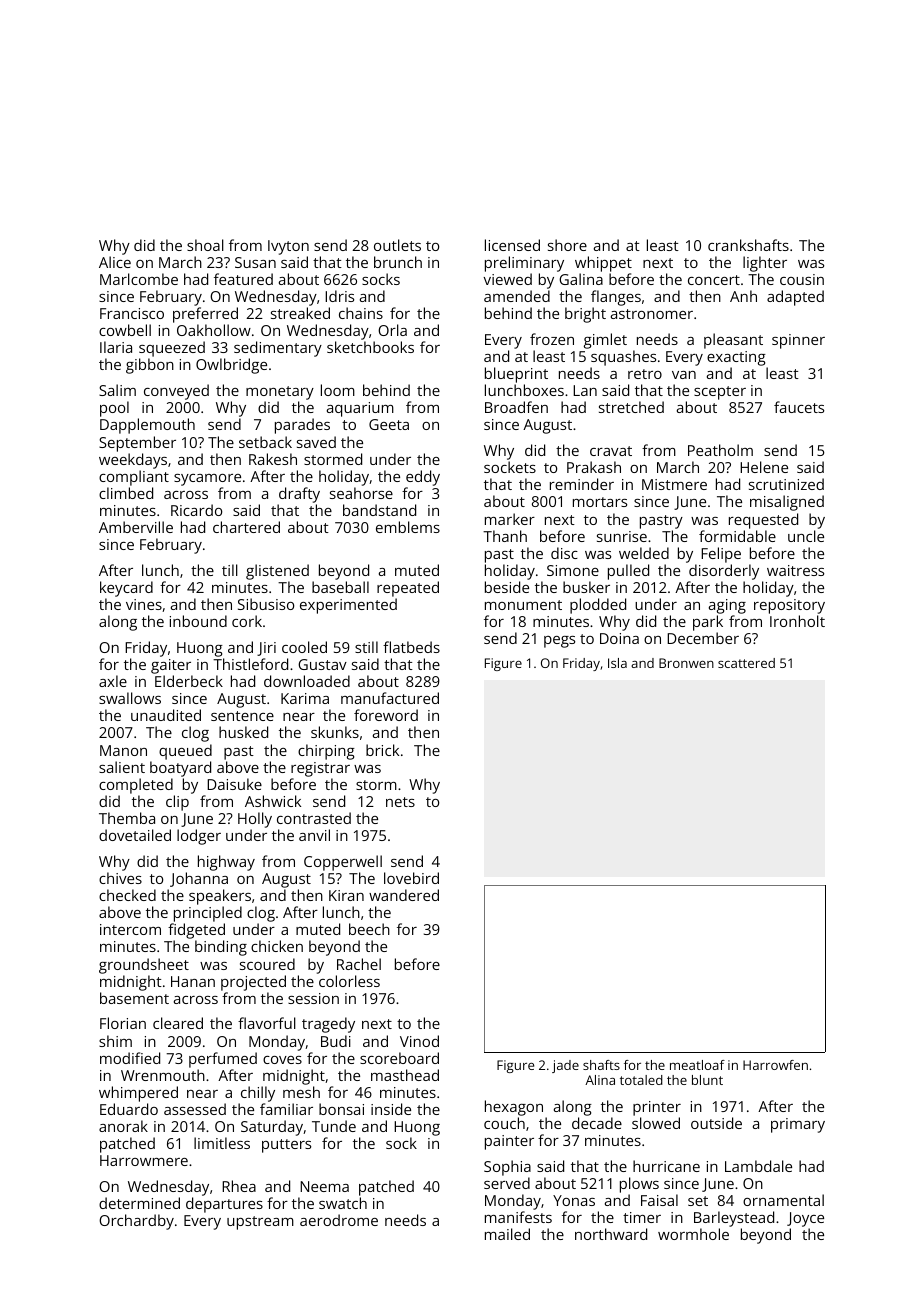 The image size is (924, 1308). What do you see at coordinates (260, 1223) in the screenshot?
I see `upstream` at bounding box center [260, 1223].
